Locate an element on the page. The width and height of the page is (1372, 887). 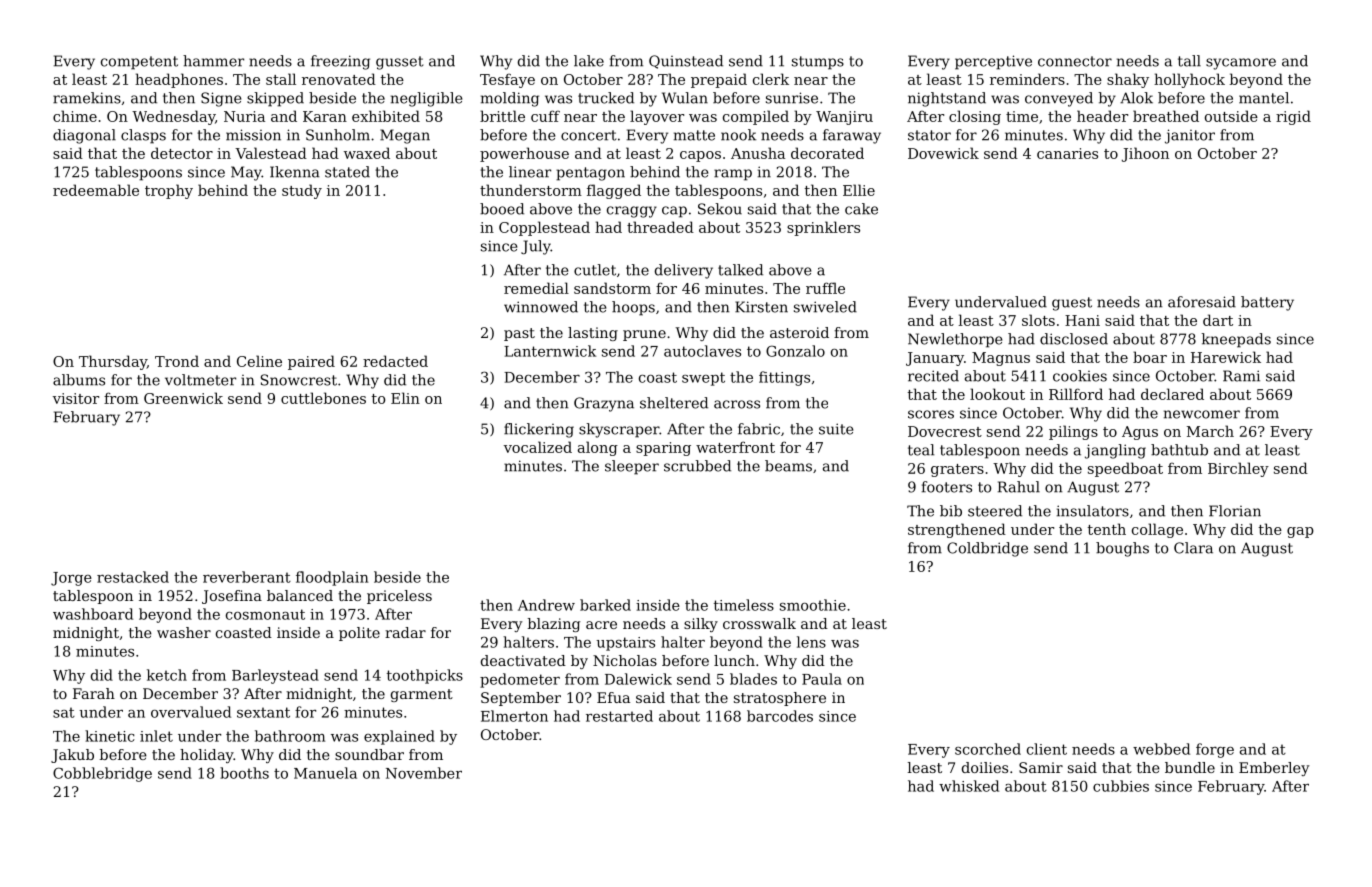
Manuela is located at coordinates (325, 773).
